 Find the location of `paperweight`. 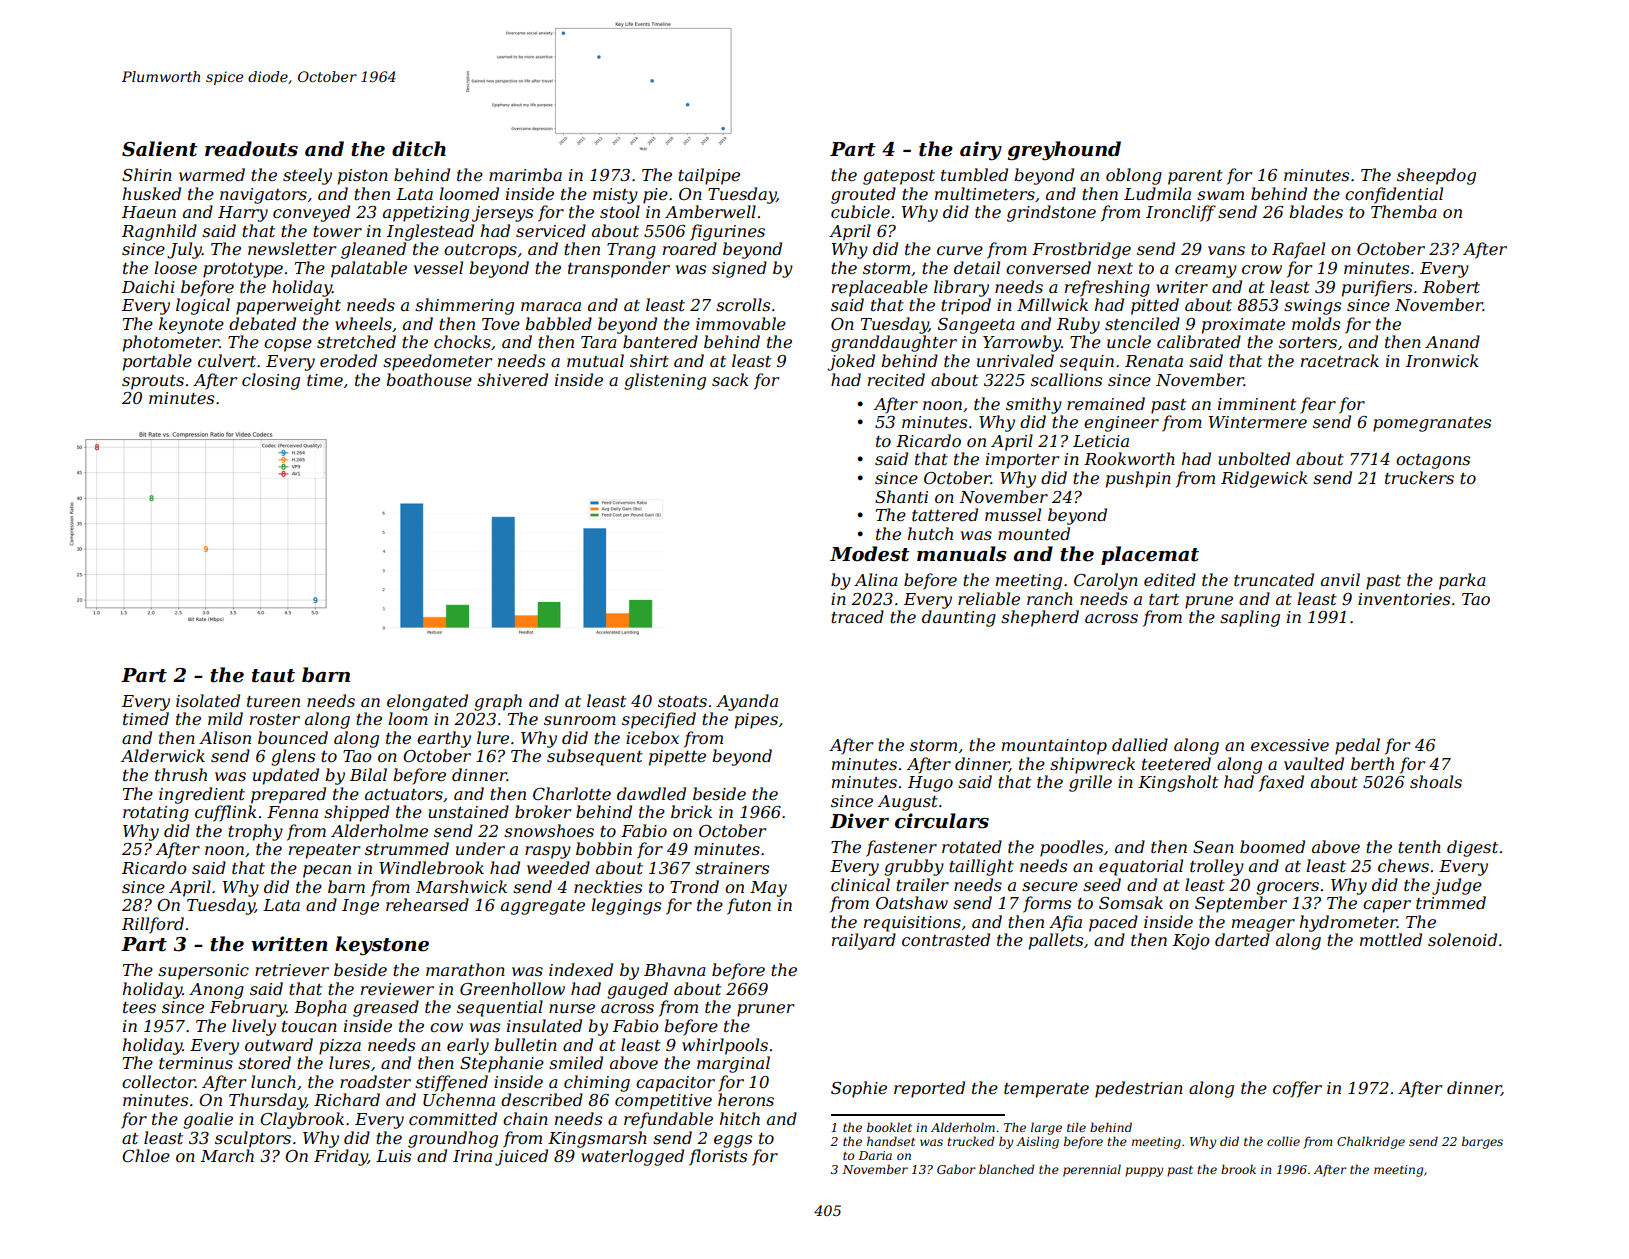

paperweight is located at coordinates (288, 306).
